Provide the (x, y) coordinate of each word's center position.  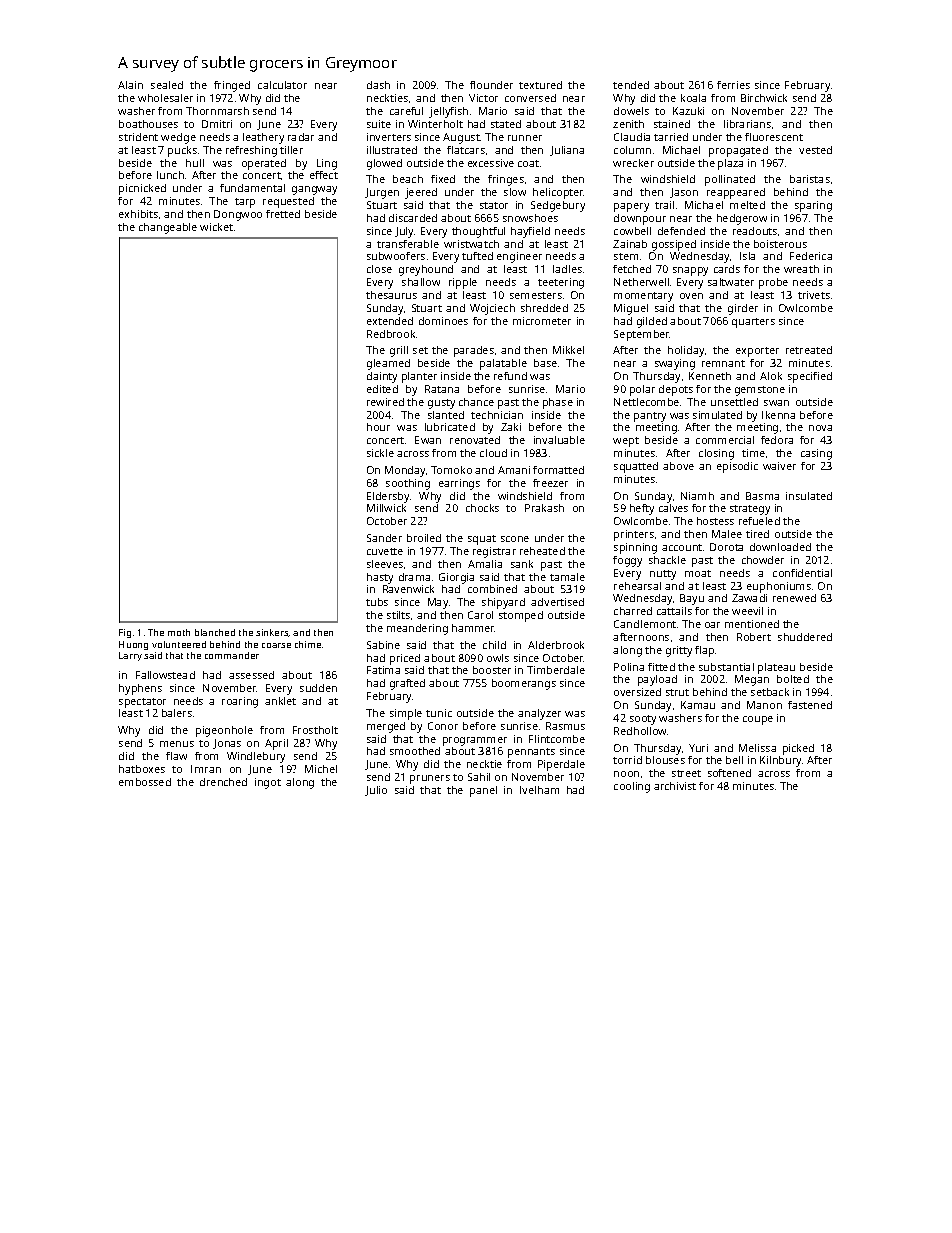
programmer (475, 741)
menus (177, 744)
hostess (715, 521)
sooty (643, 720)
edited (382, 389)
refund (510, 376)
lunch (170, 175)
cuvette (385, 551)
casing (816, 454)
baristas (810, 179)
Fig (125, 633)
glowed (384, 164)
